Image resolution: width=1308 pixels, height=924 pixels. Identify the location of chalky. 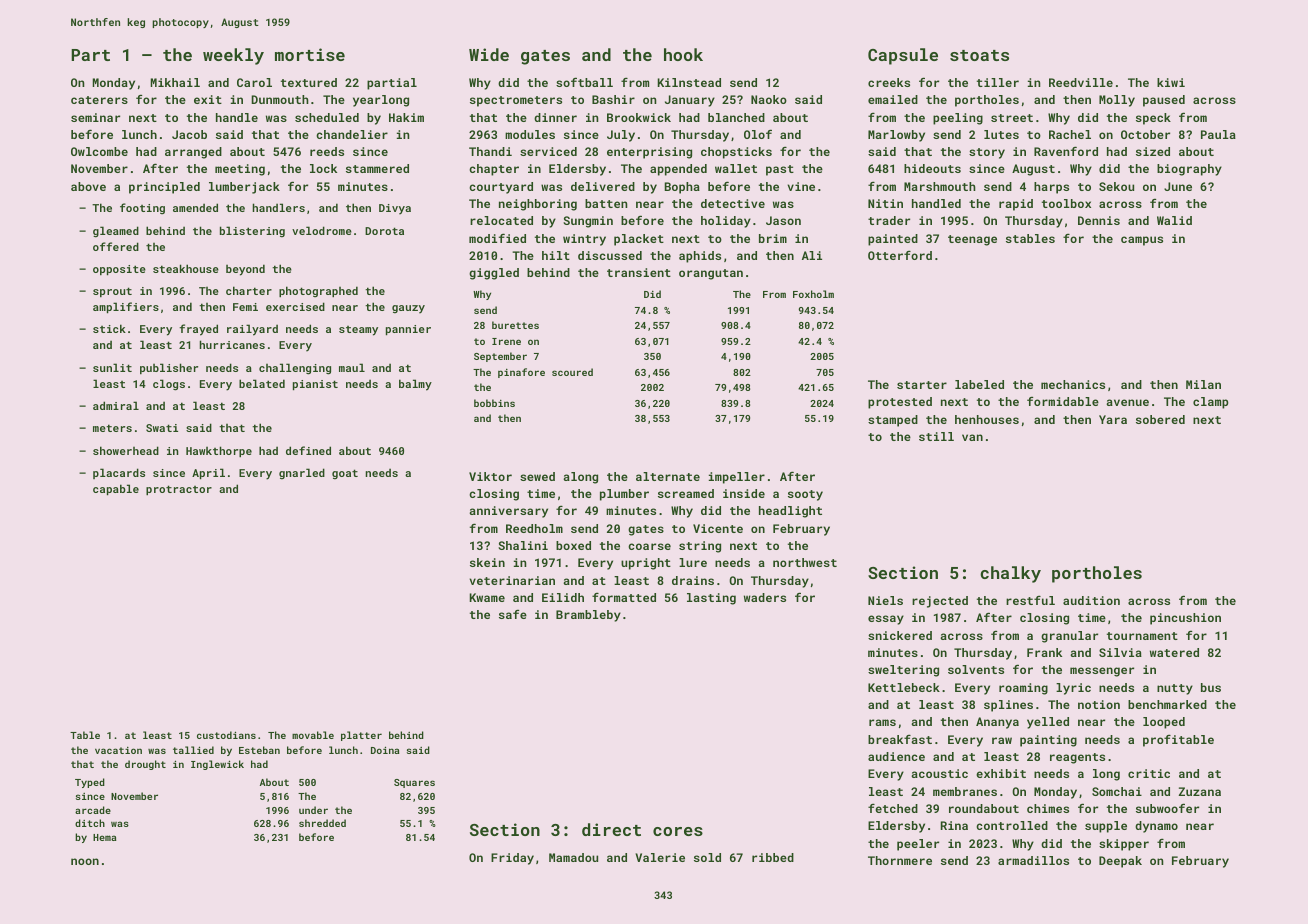
(1010, 574).
